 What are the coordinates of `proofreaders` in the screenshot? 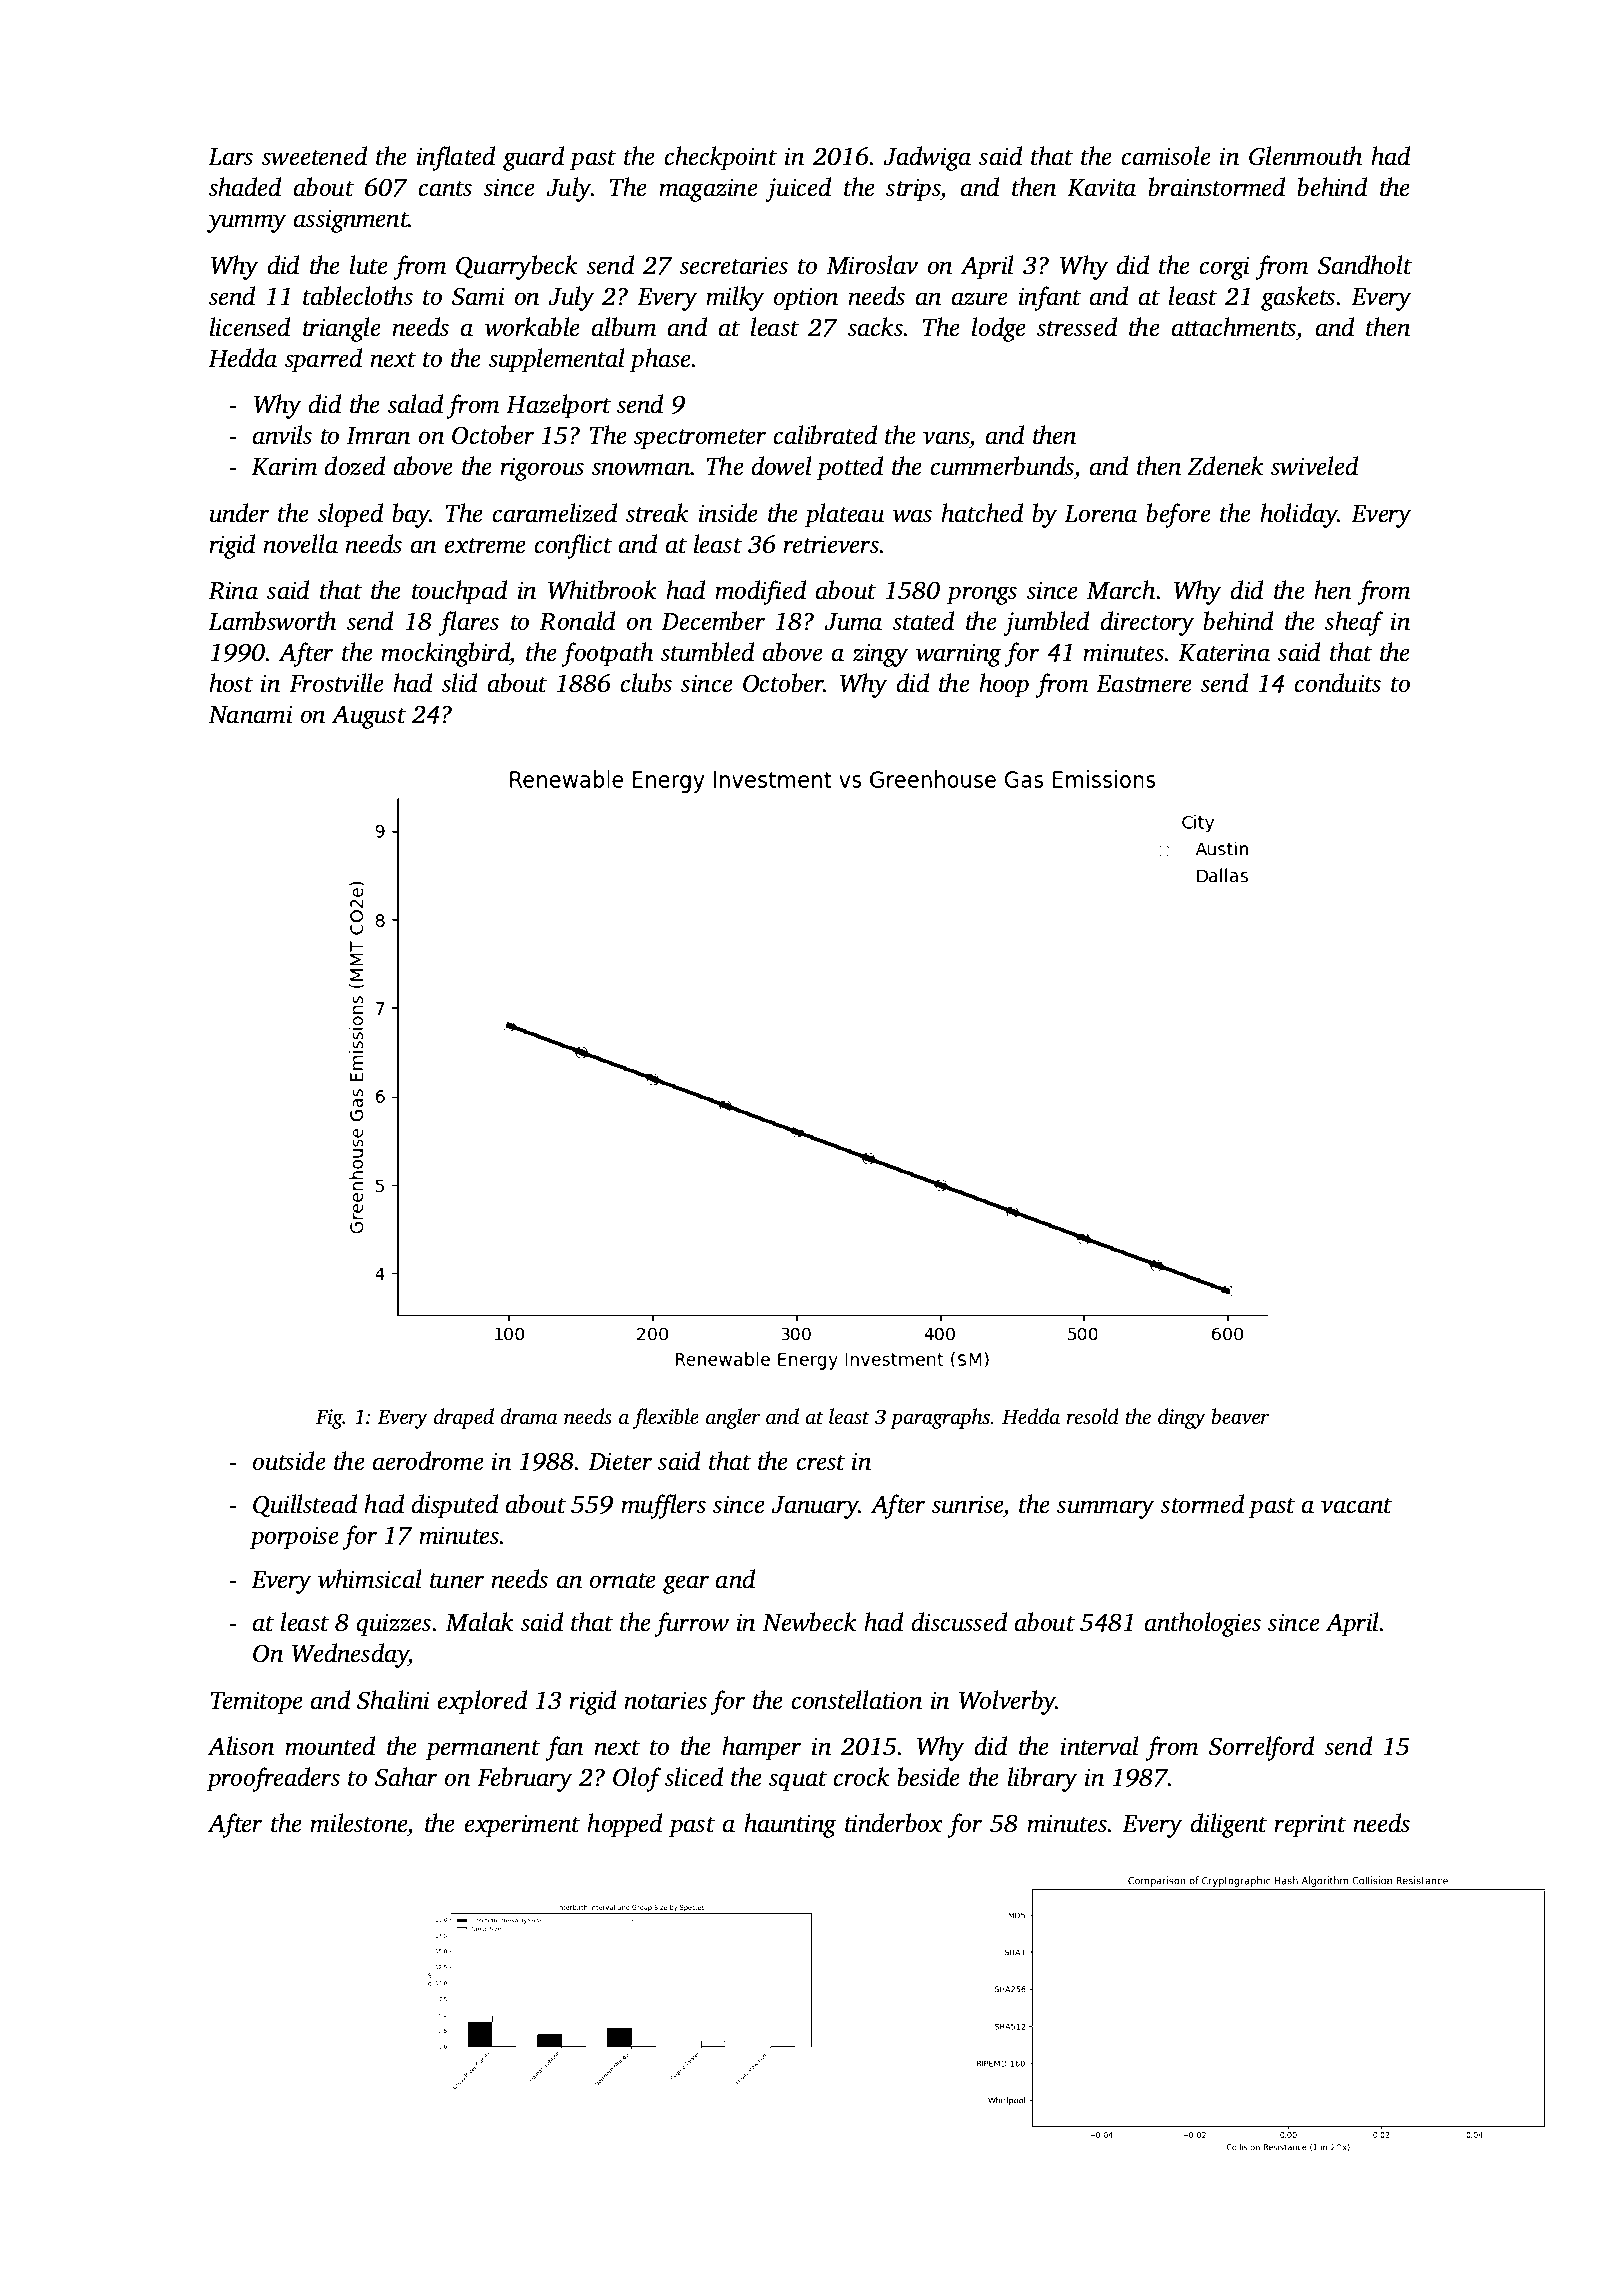 It's located at (273, 1779).
